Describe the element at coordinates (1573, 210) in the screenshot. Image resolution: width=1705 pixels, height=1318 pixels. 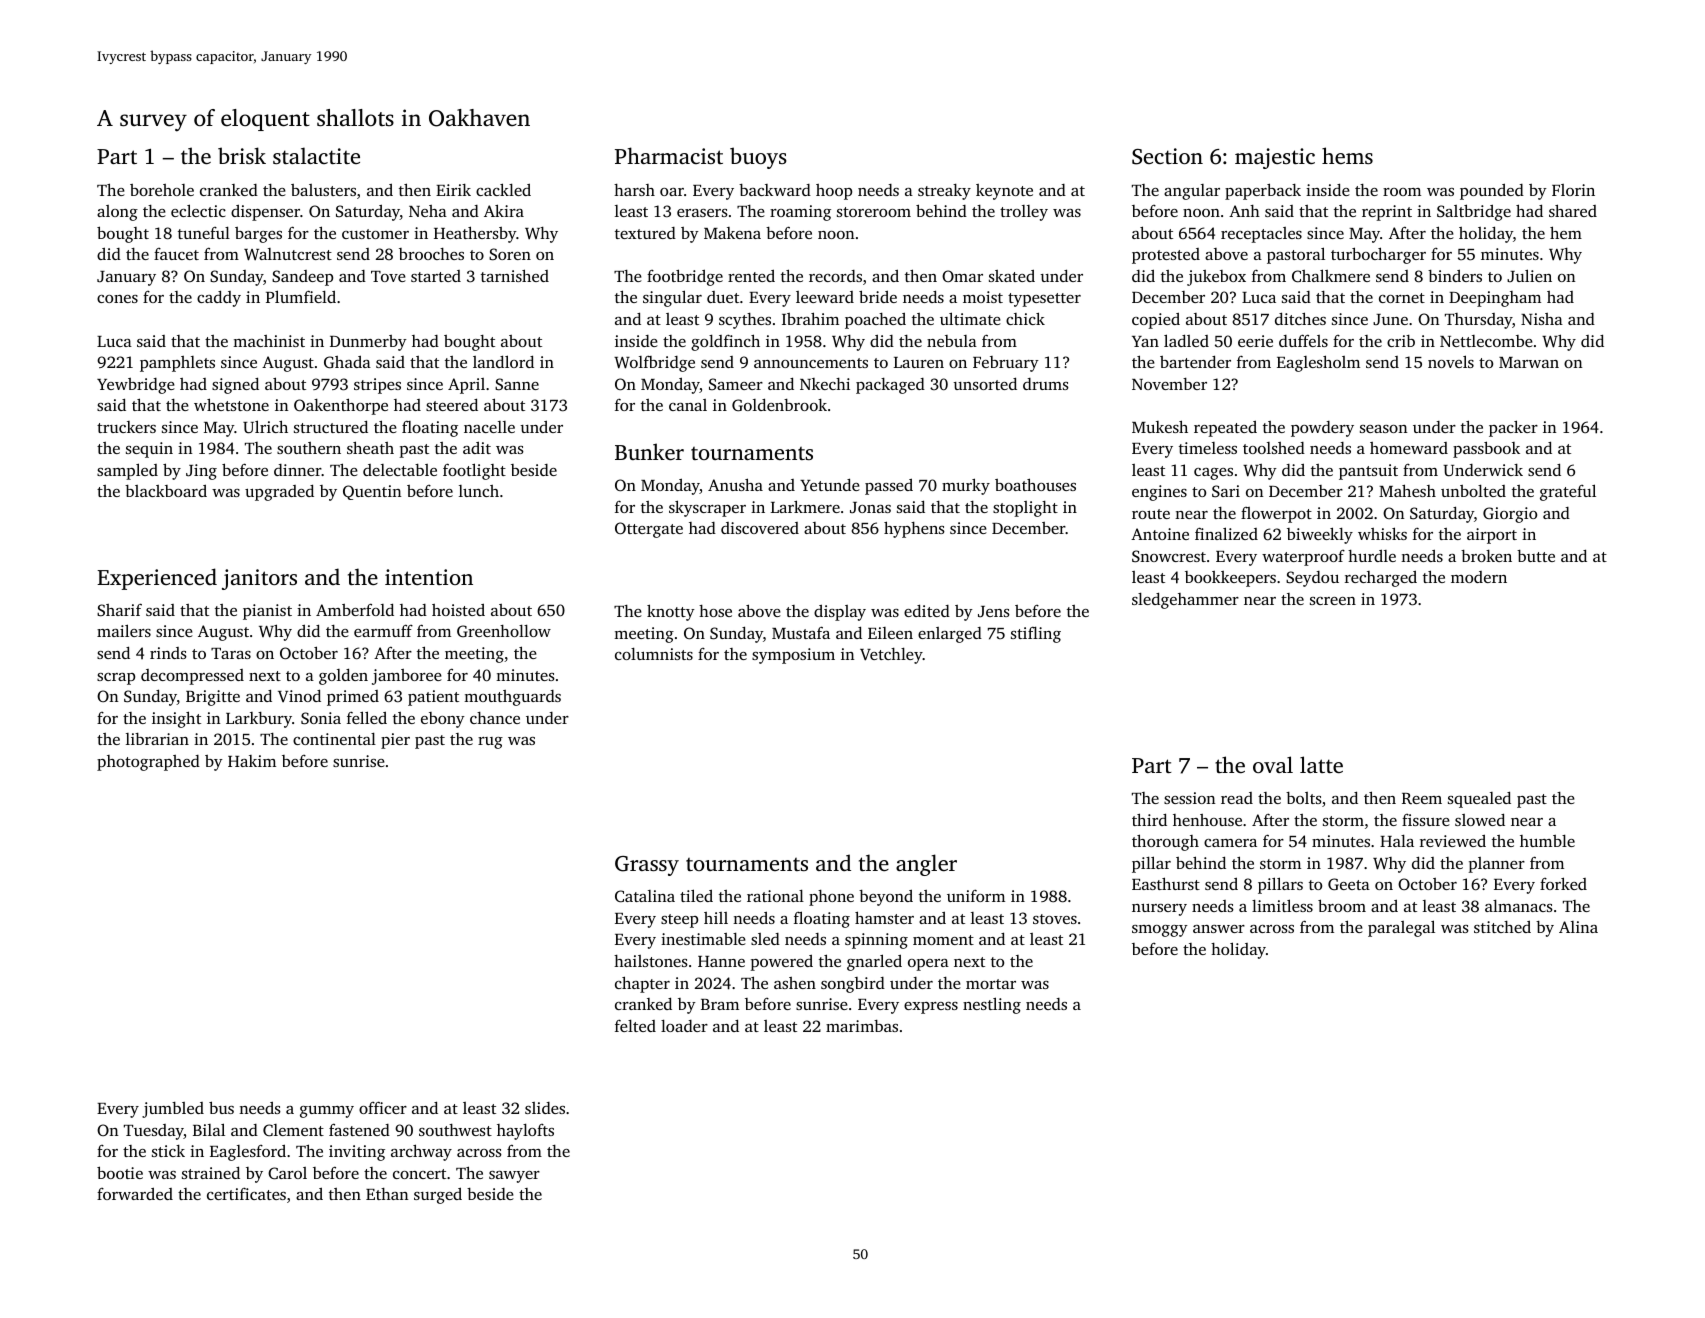
I see `shared` at that location.
